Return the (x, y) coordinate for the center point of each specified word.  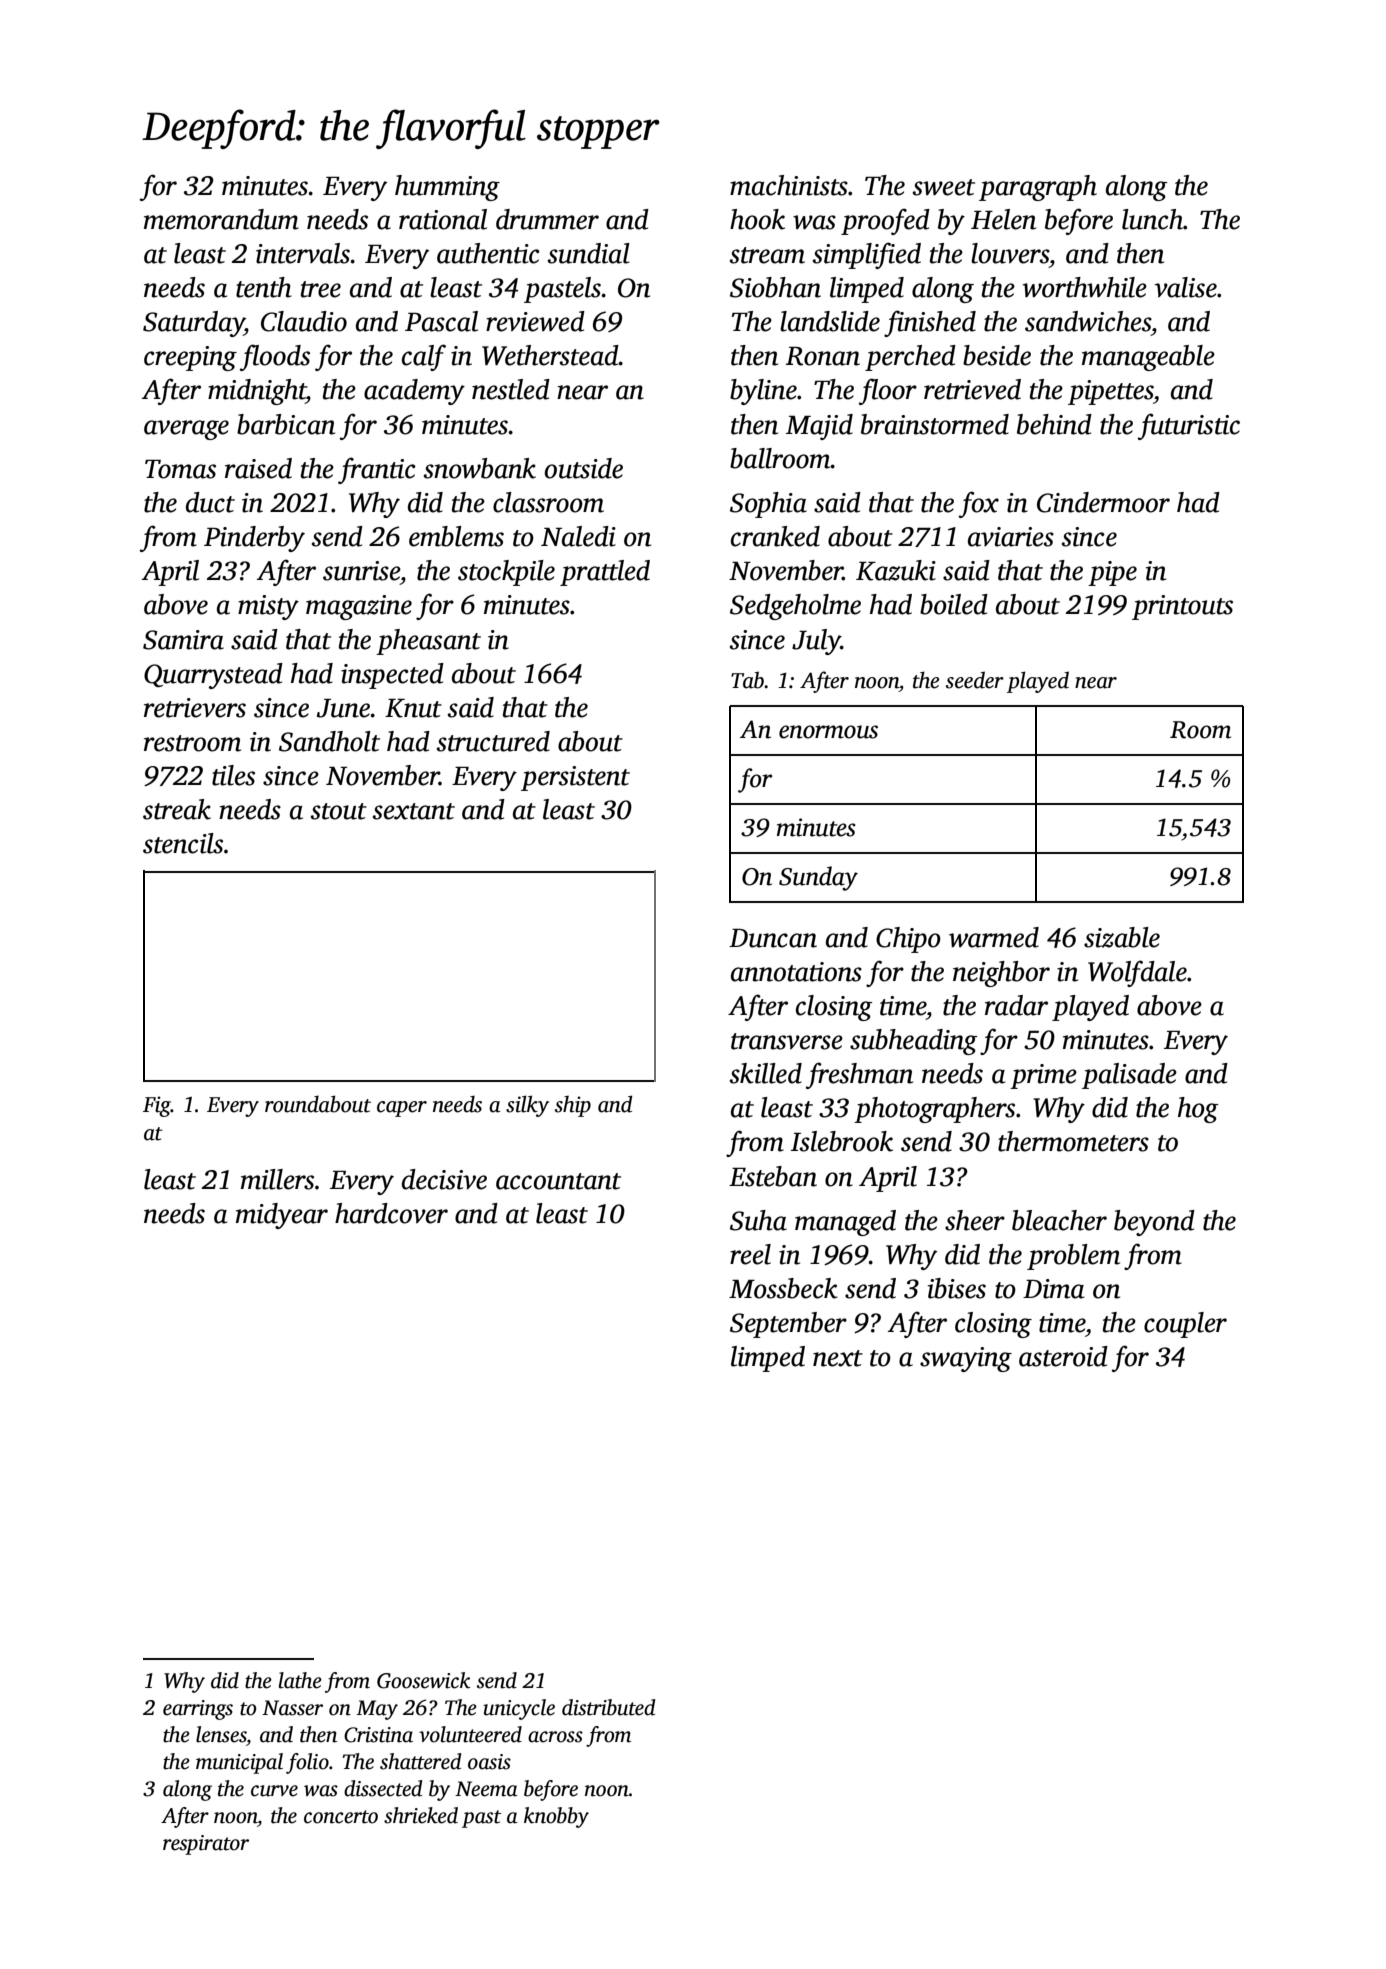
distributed (609, 1707)
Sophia (768, 505)
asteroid (1063, 1356)
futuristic (1189, 426)
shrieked (421, 1815)
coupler (1185, 1325)
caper (402, 1109)
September (788, 1325)
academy (414, 392)
